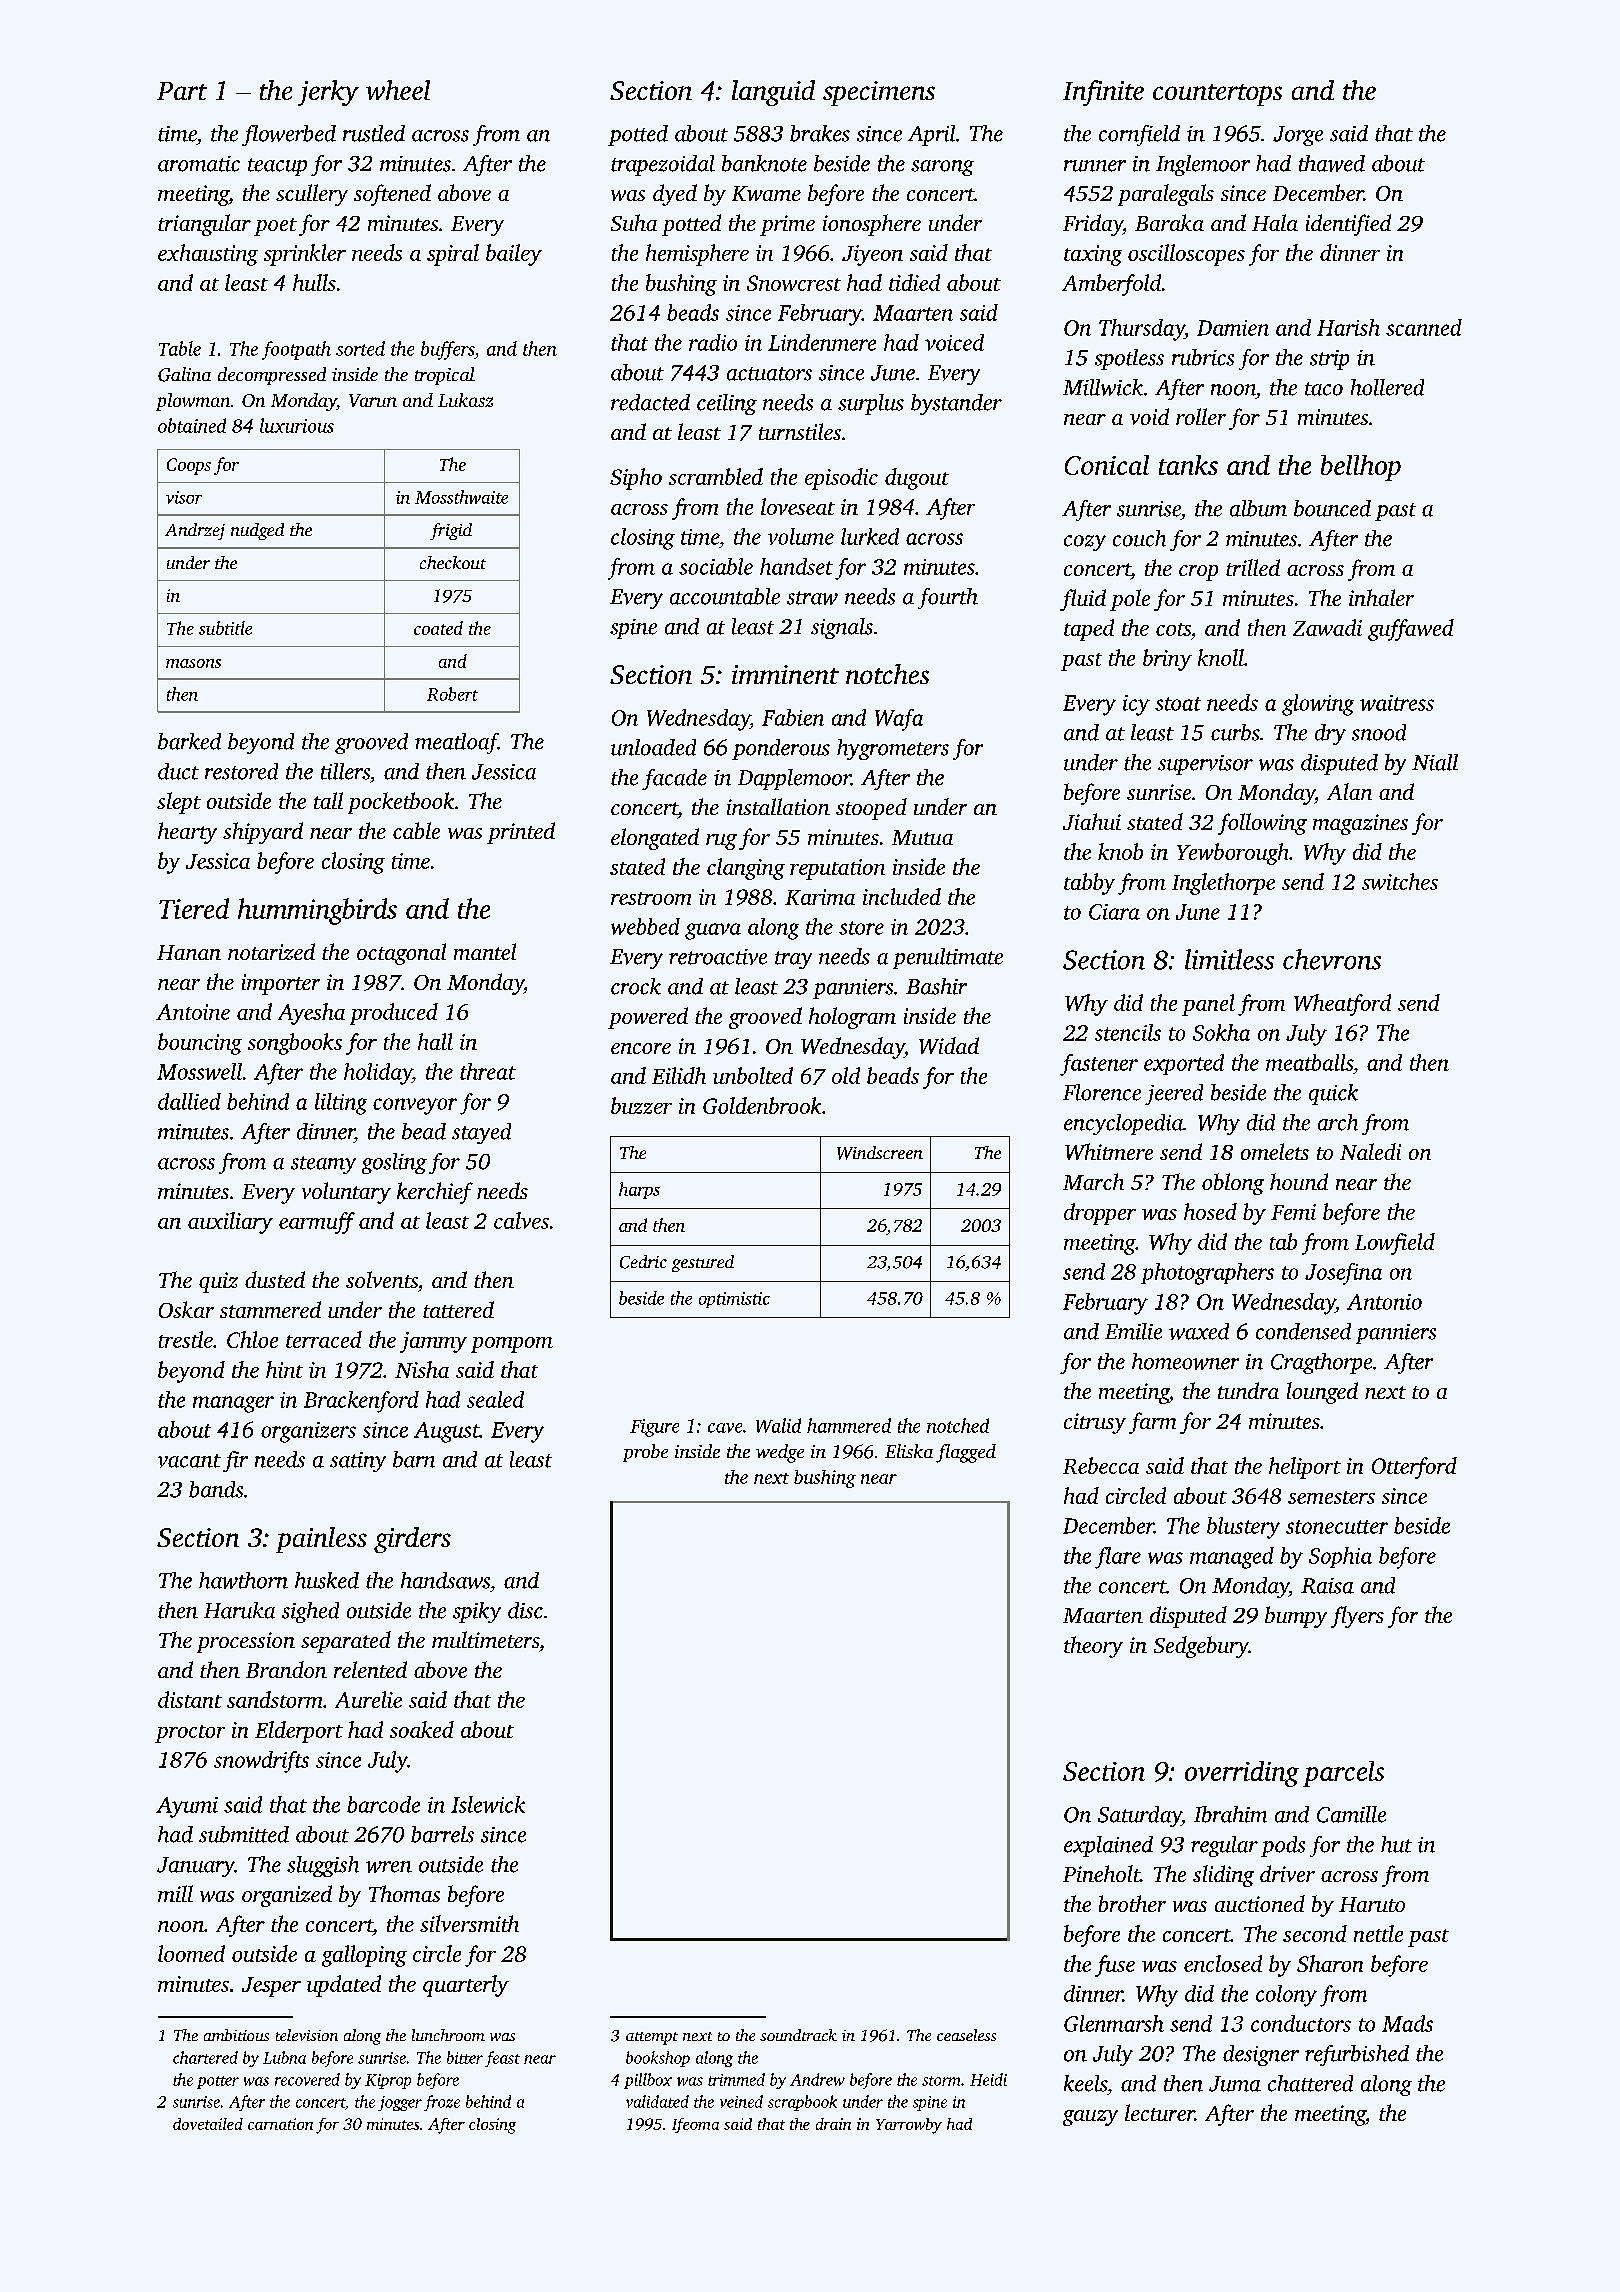  Describe the element at coordinates (1169, 222) in the screenshot. I see `Baraka` at that location.
